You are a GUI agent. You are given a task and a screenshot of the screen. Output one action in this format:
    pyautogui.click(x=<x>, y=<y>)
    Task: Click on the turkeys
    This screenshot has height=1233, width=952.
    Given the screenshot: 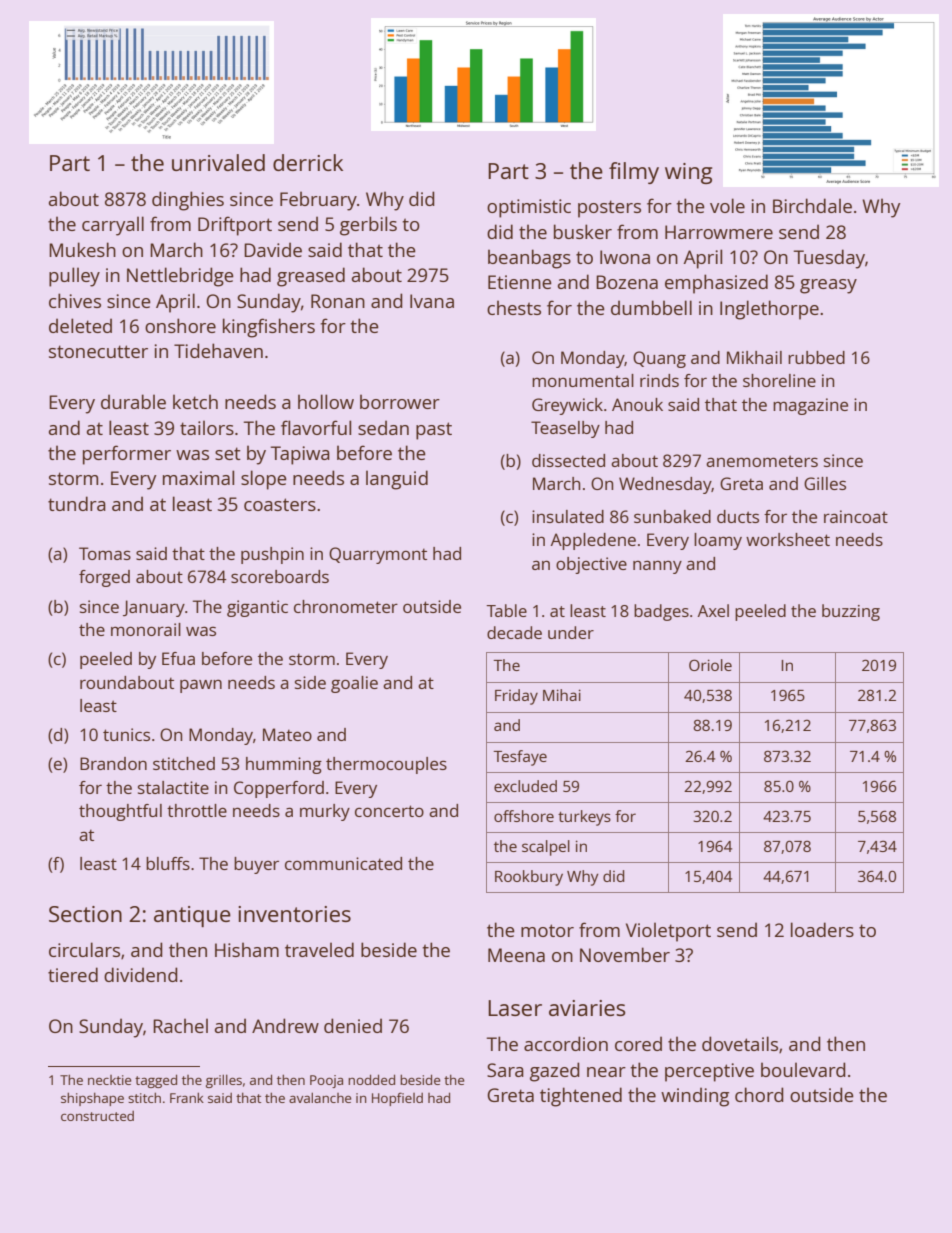 What is the action you would take?
    pyautogui.click(x=584, y=818)
